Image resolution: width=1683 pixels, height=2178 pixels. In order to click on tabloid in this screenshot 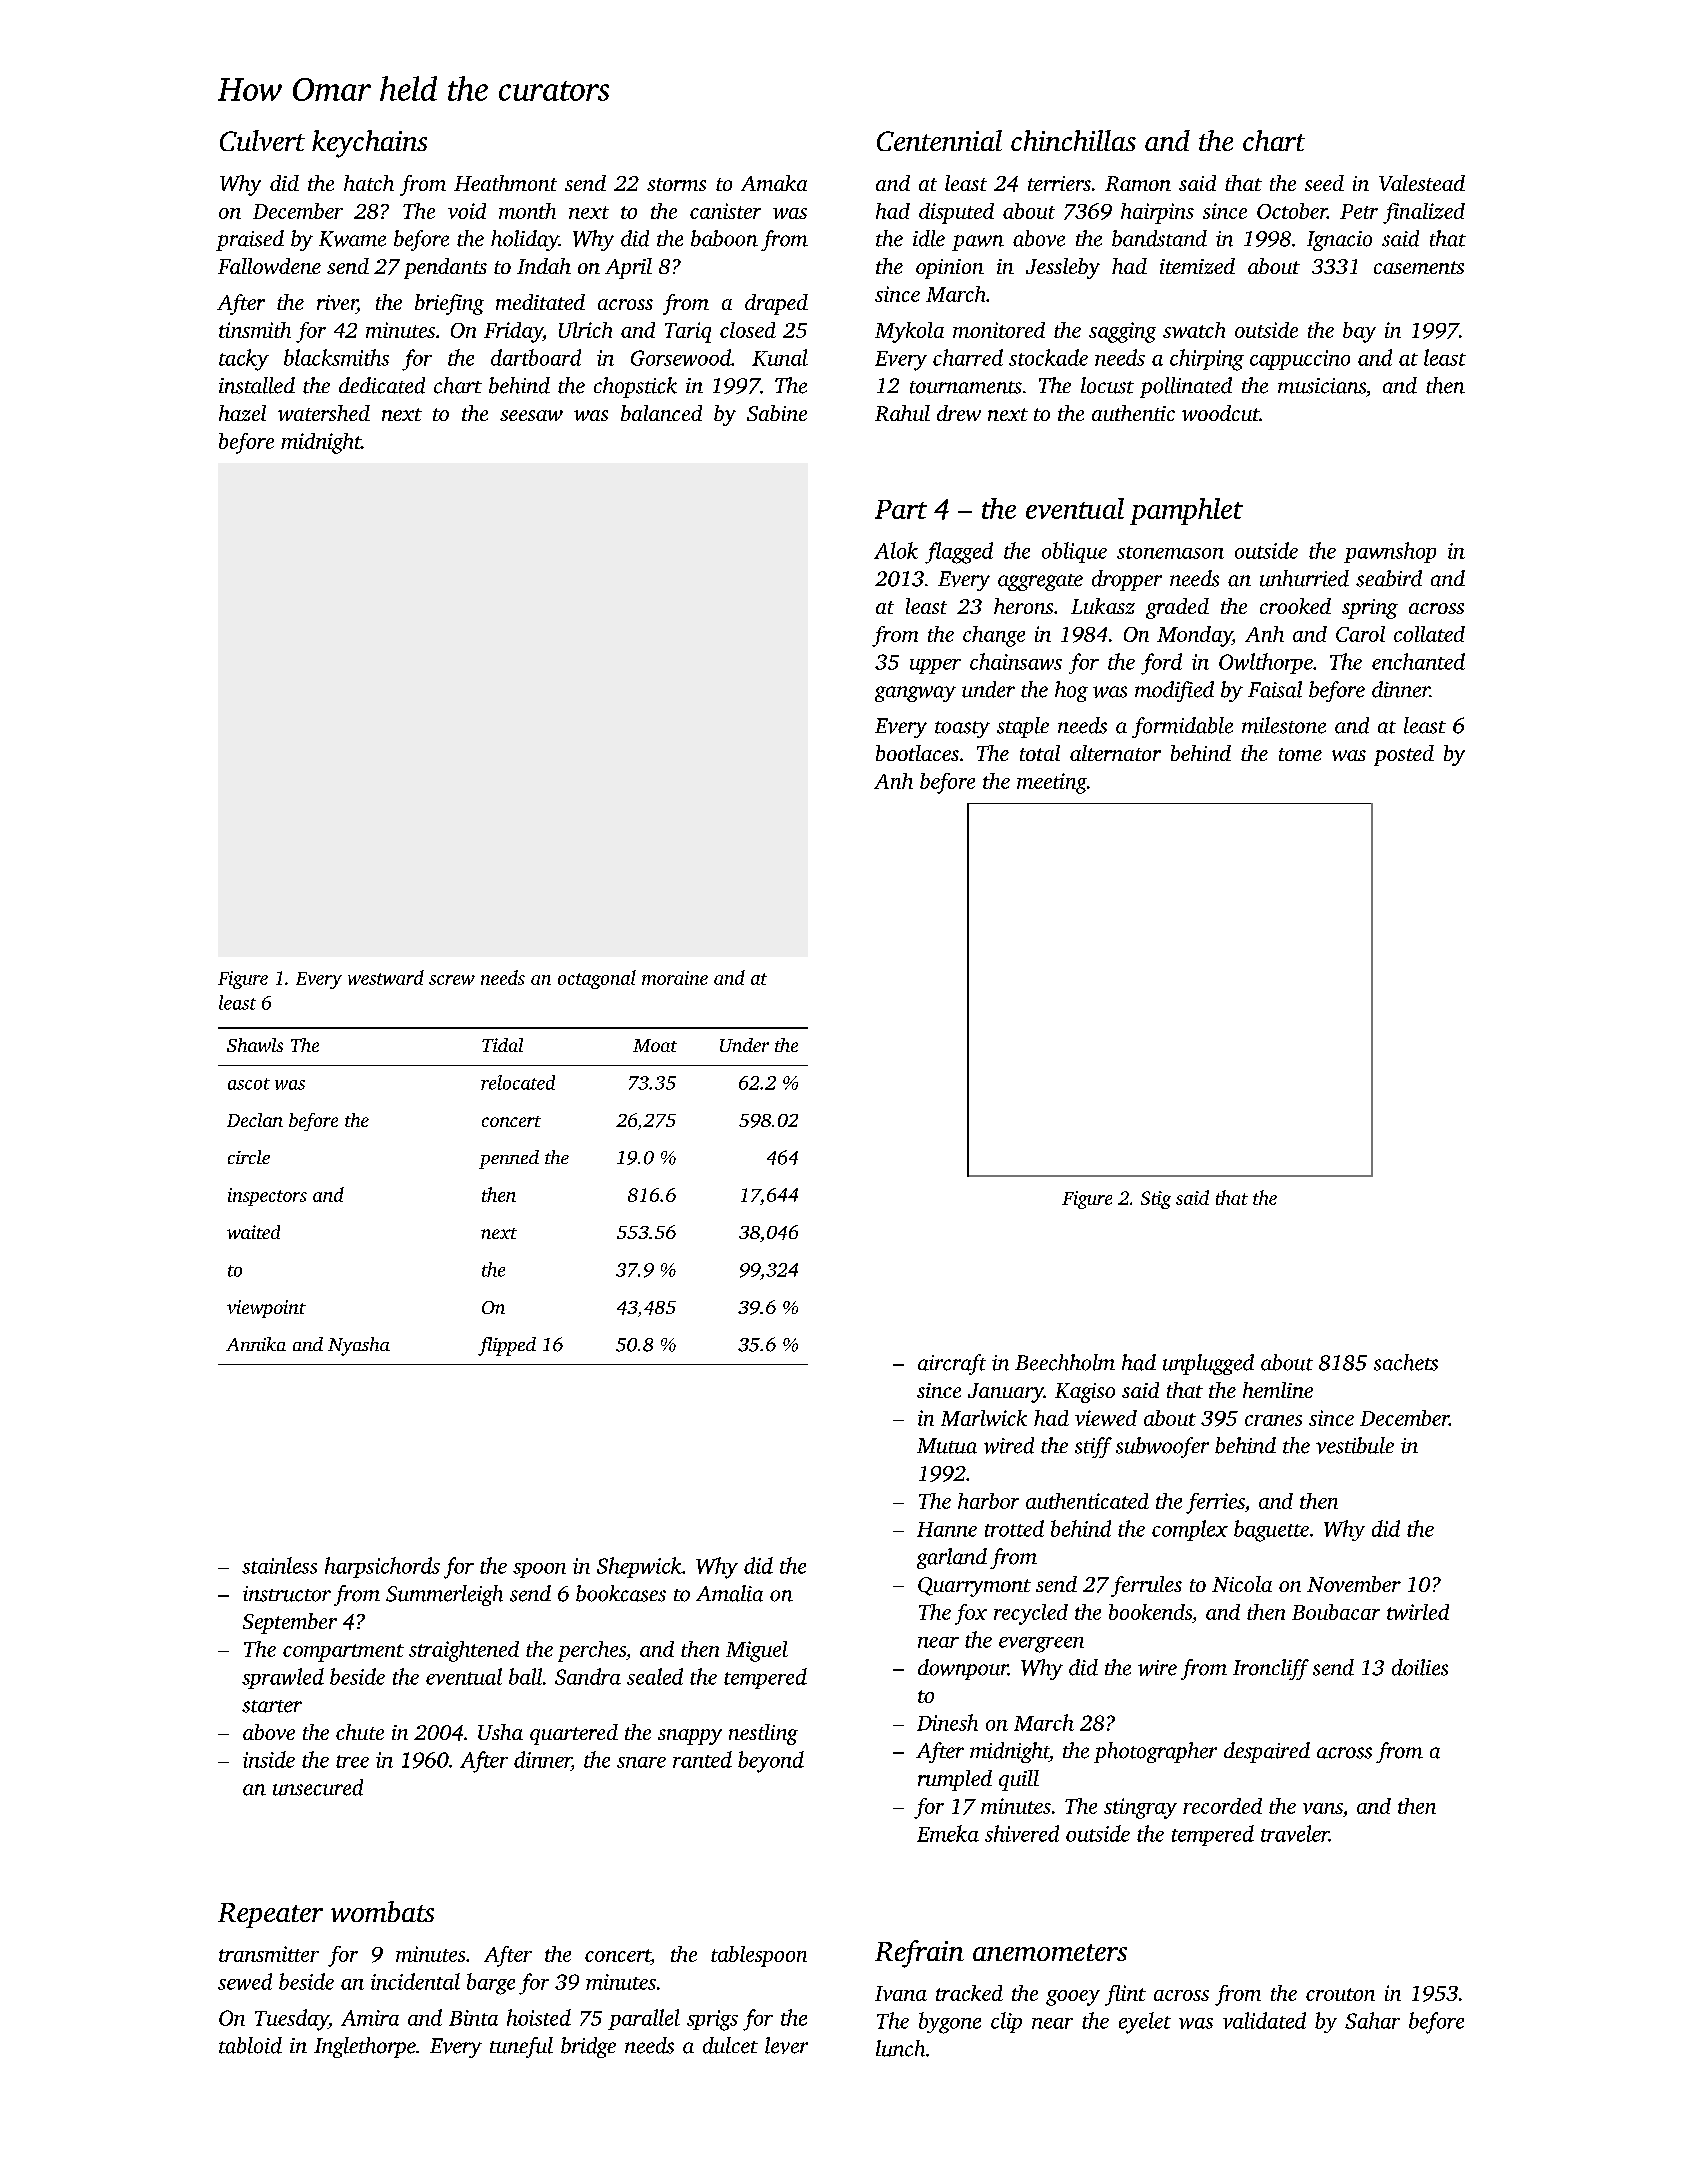, I will do `click(250, 2045)`.
